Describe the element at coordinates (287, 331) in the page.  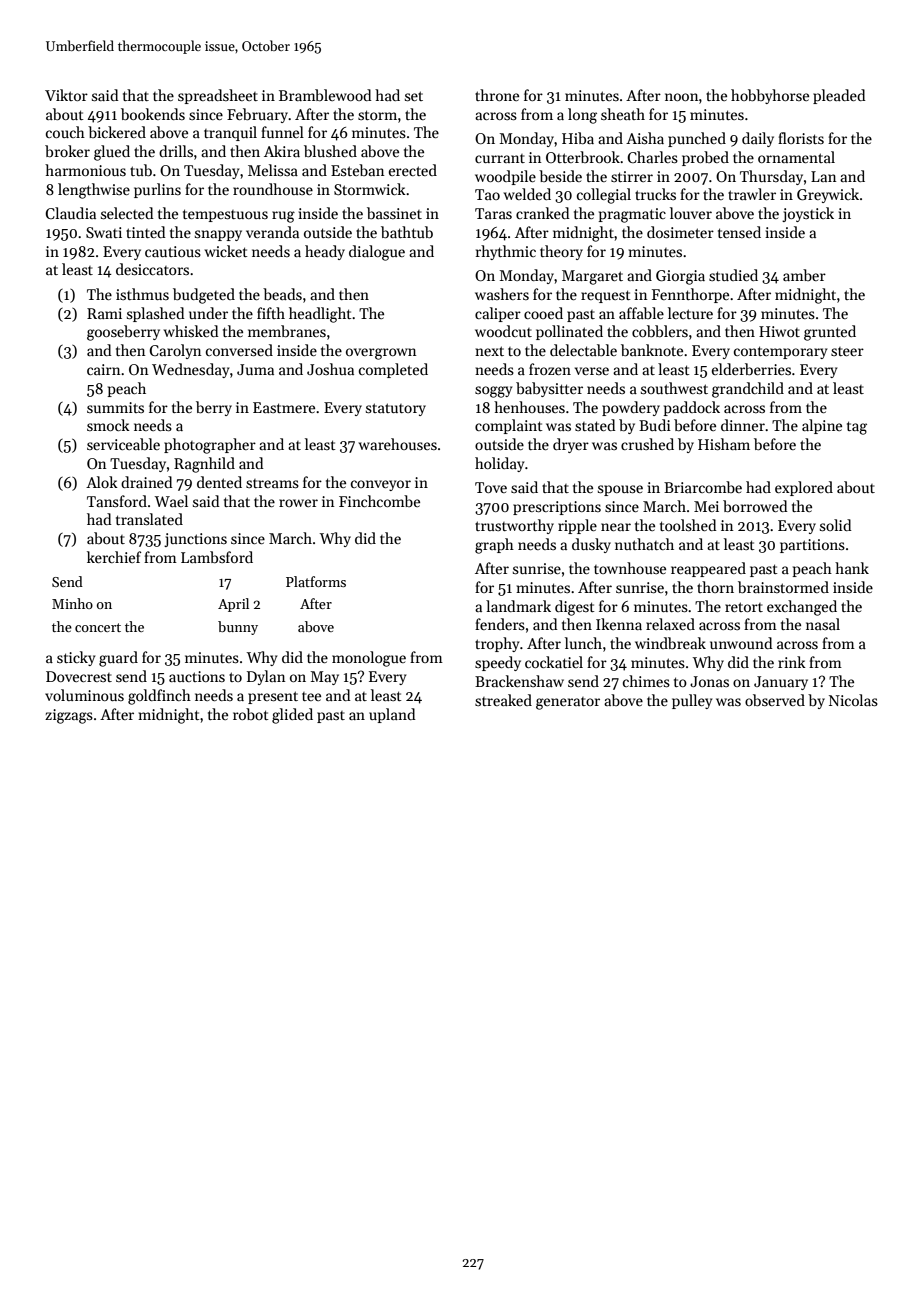
I see `membranes` at that location.
